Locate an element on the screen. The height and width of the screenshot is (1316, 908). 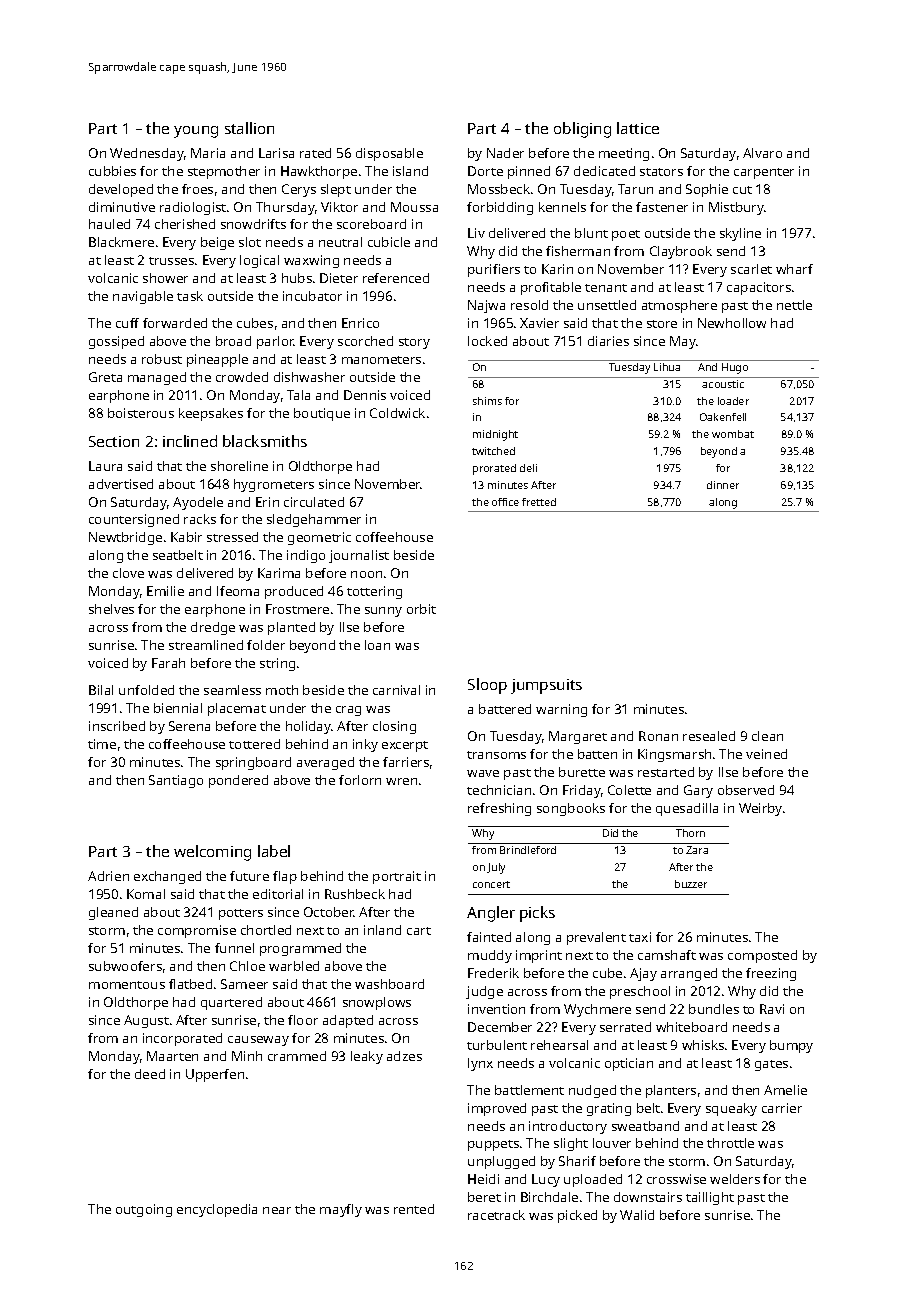
adapted is located at coordinates (348, 1021).
